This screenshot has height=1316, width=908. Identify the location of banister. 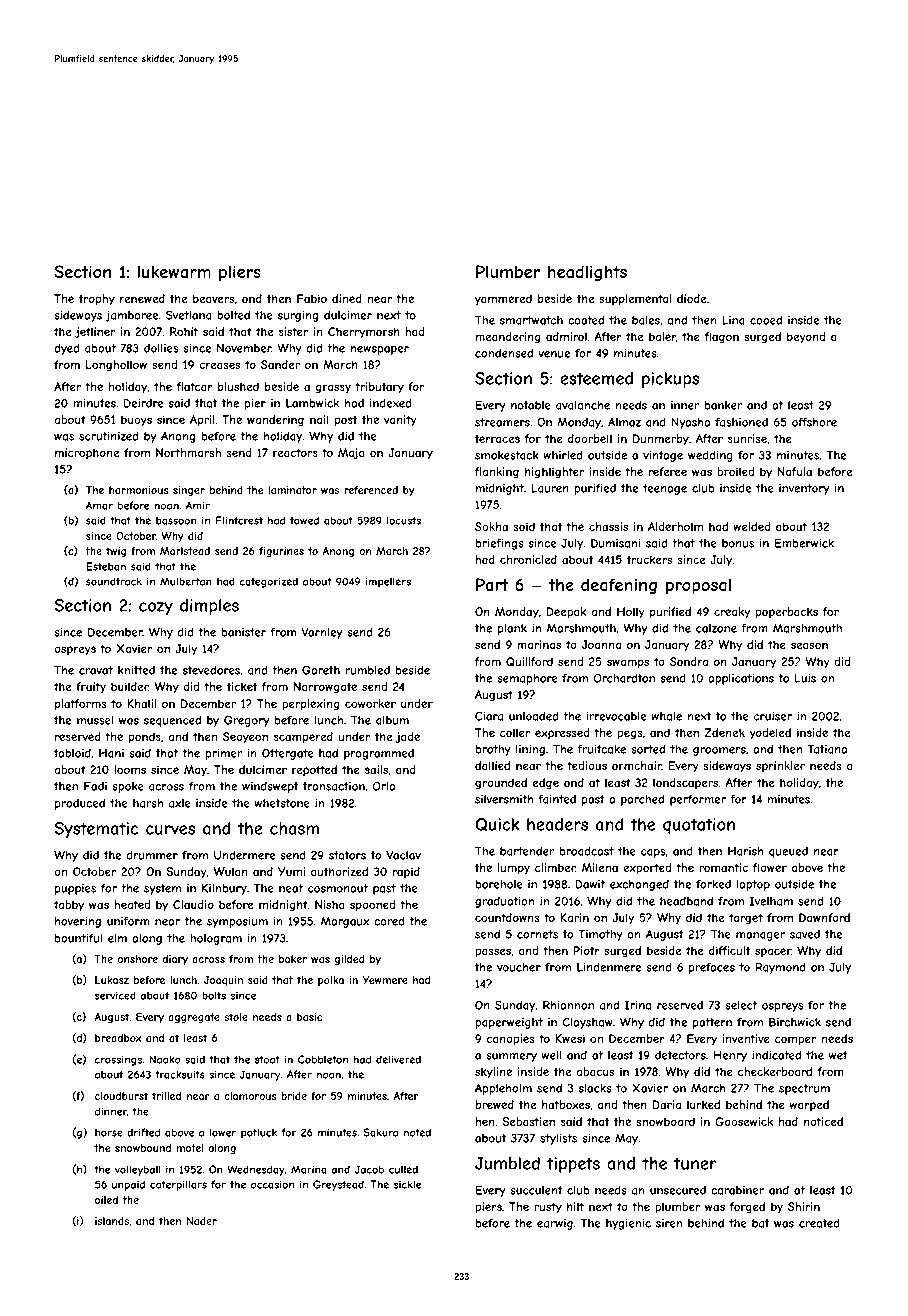
(244, 632).
